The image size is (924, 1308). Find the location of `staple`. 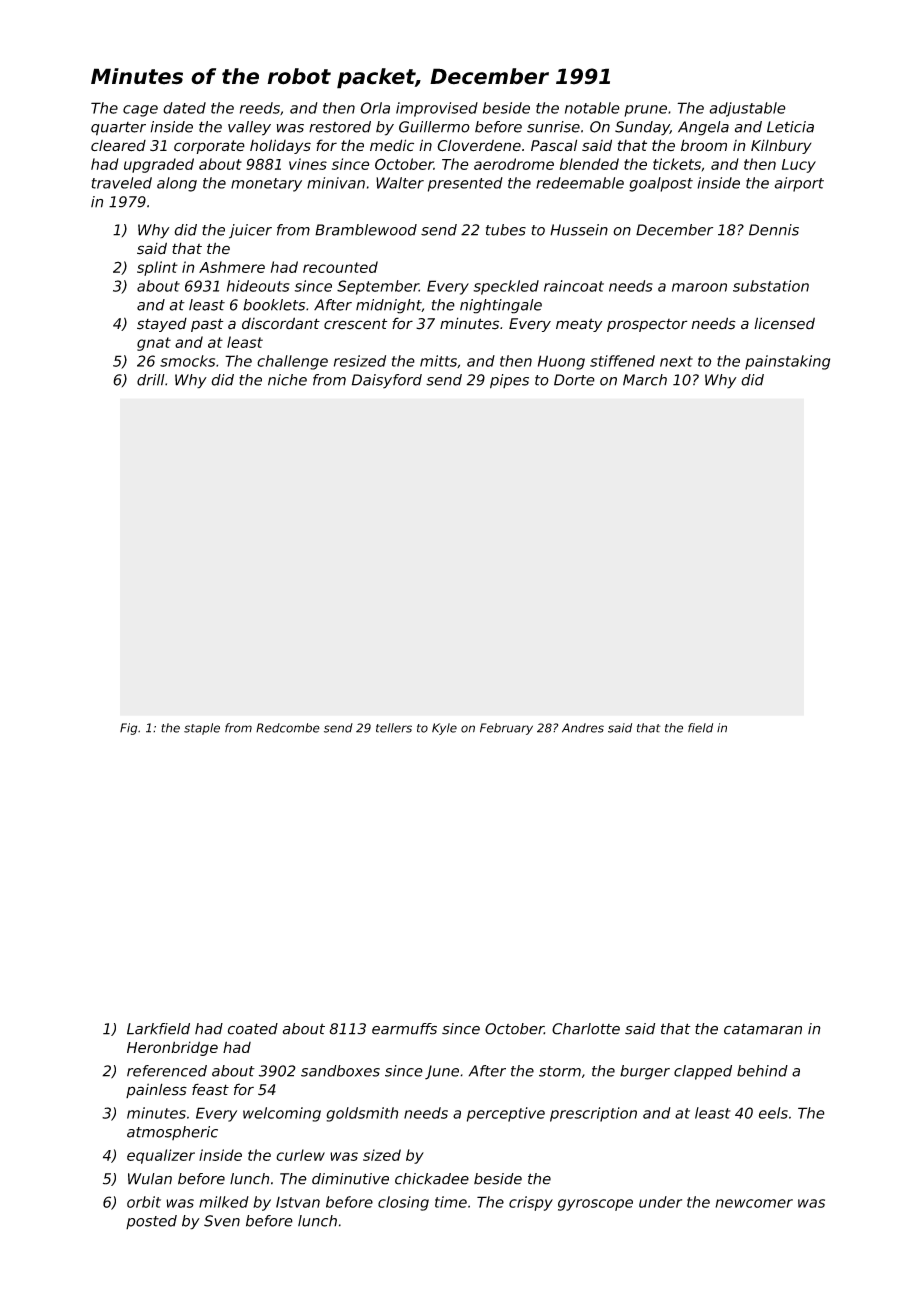

staple is located at coordinates (202, 729).
